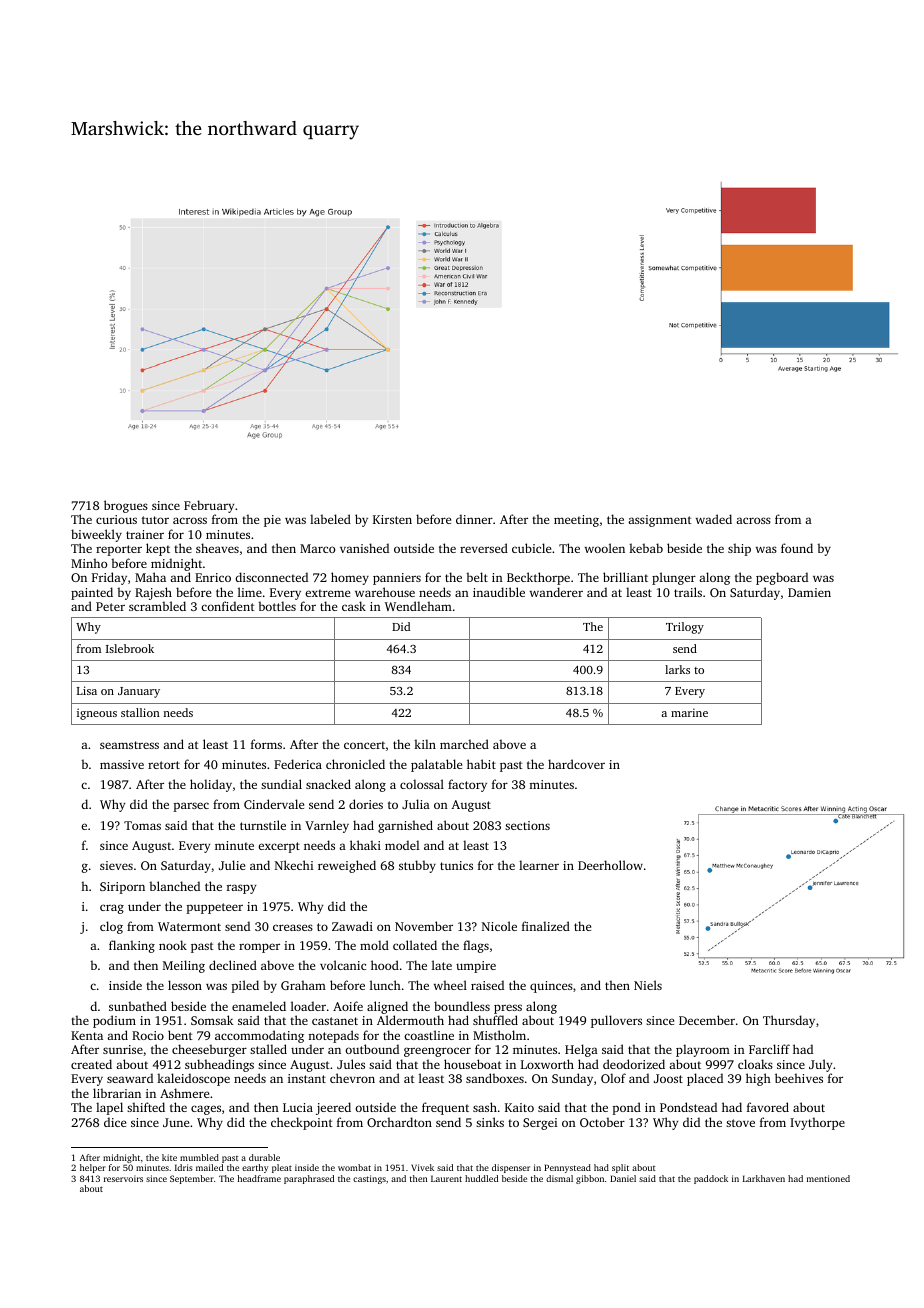 The image size is (924, 1308). I want to click on headframe, so click(259, 1178).
